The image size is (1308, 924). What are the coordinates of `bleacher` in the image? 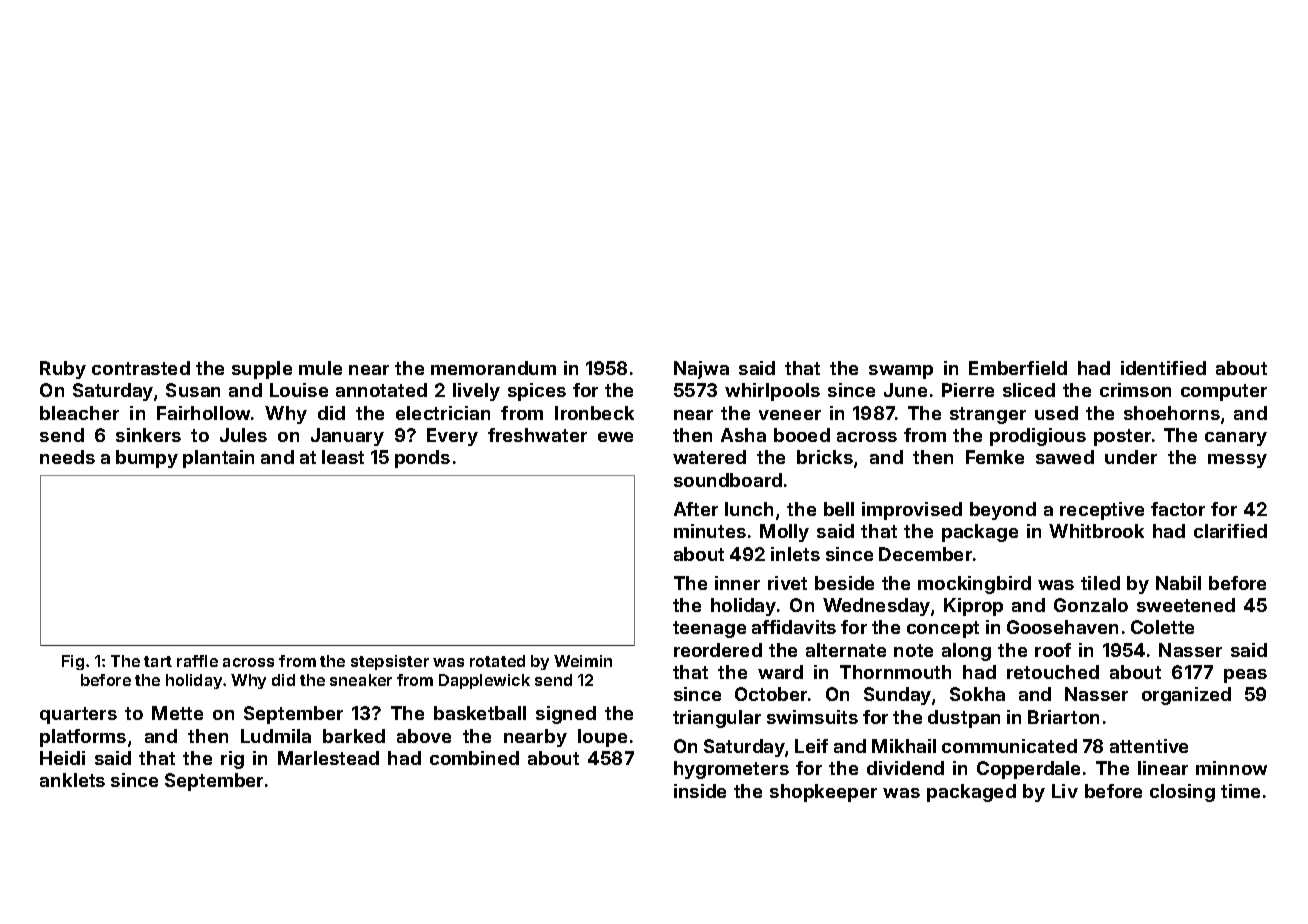 It's located at (79, 413).
